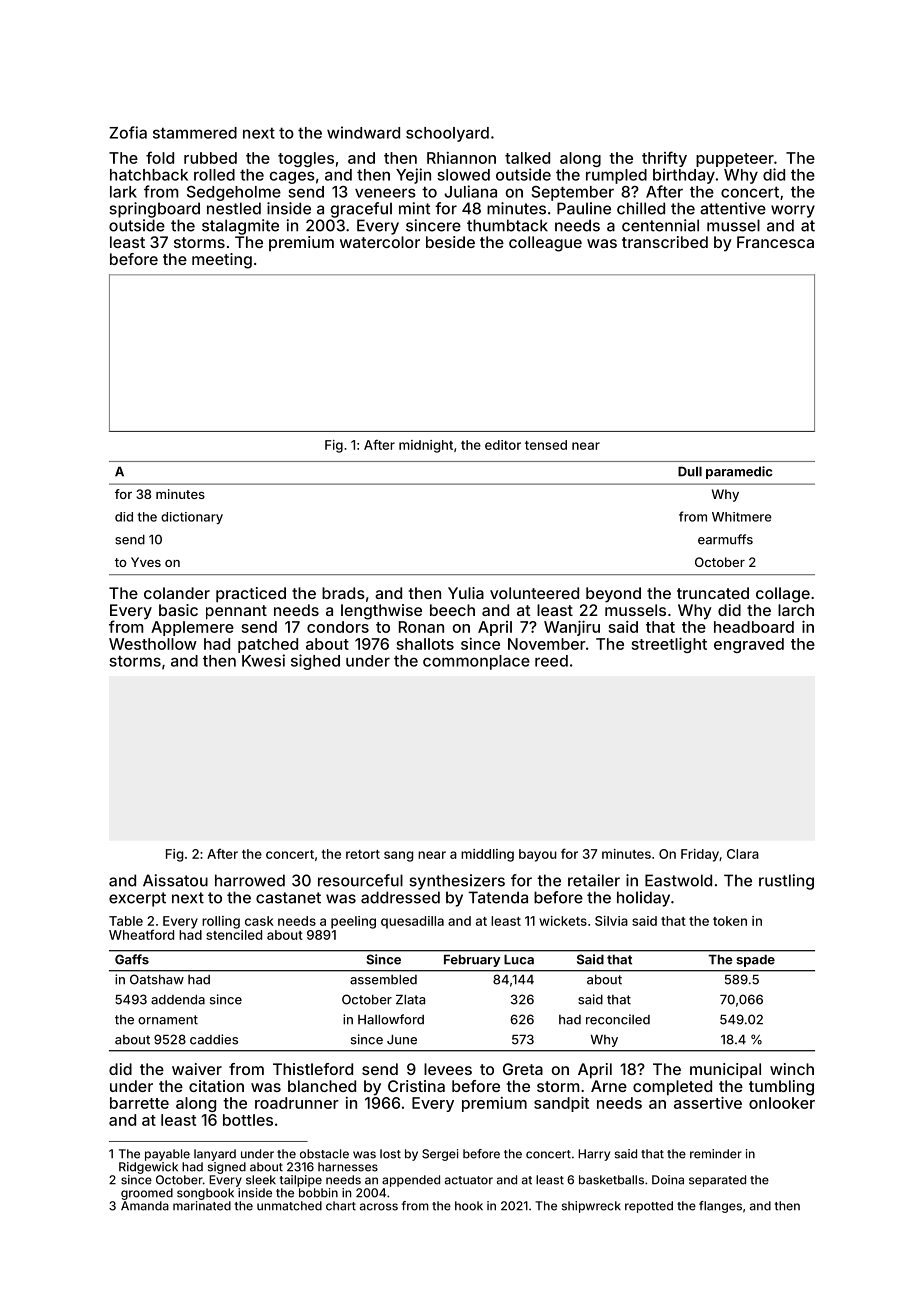 This screenshot has height=1308, width=924. What do you see at coordinates (413, 176) in the screenshot?
I see `Yejin` at bounding box center [413, 176].
